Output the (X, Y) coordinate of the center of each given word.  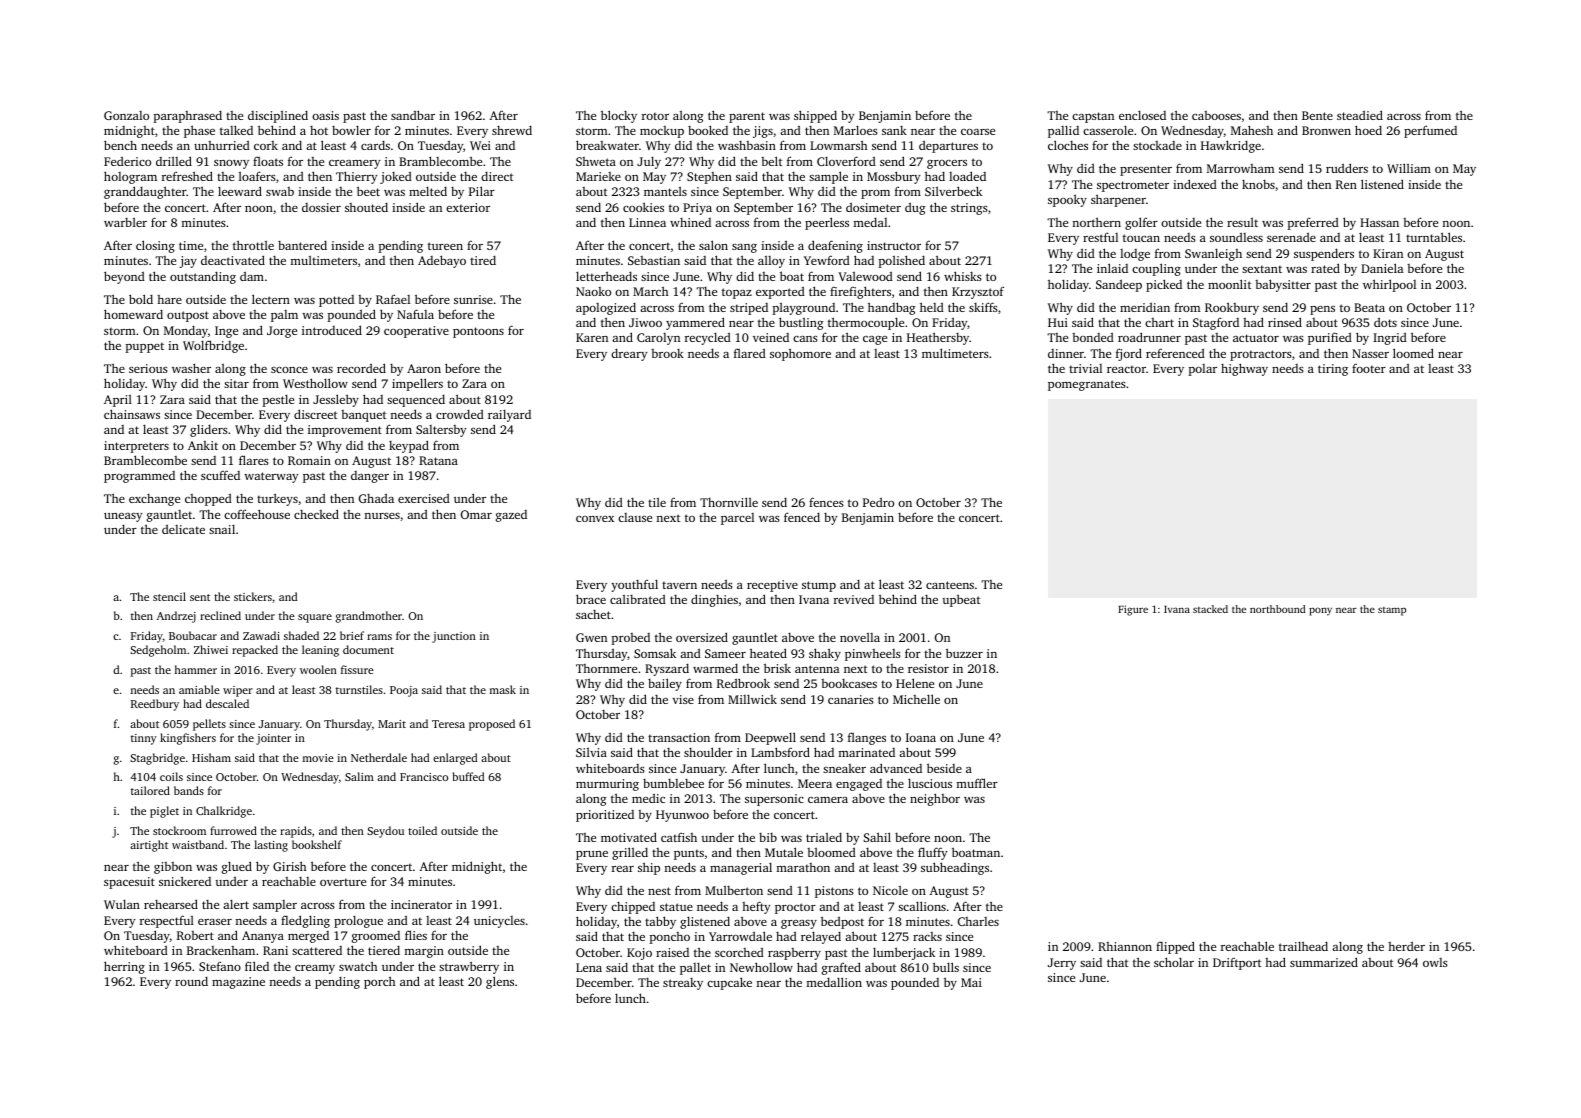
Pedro (878, 502)
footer (1369, 368)
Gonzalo (126, 115)
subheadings (955, 868)
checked (316, 514)
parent (747, 117)
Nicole (890, 890)
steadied (1360, 115)
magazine (238, 983)
